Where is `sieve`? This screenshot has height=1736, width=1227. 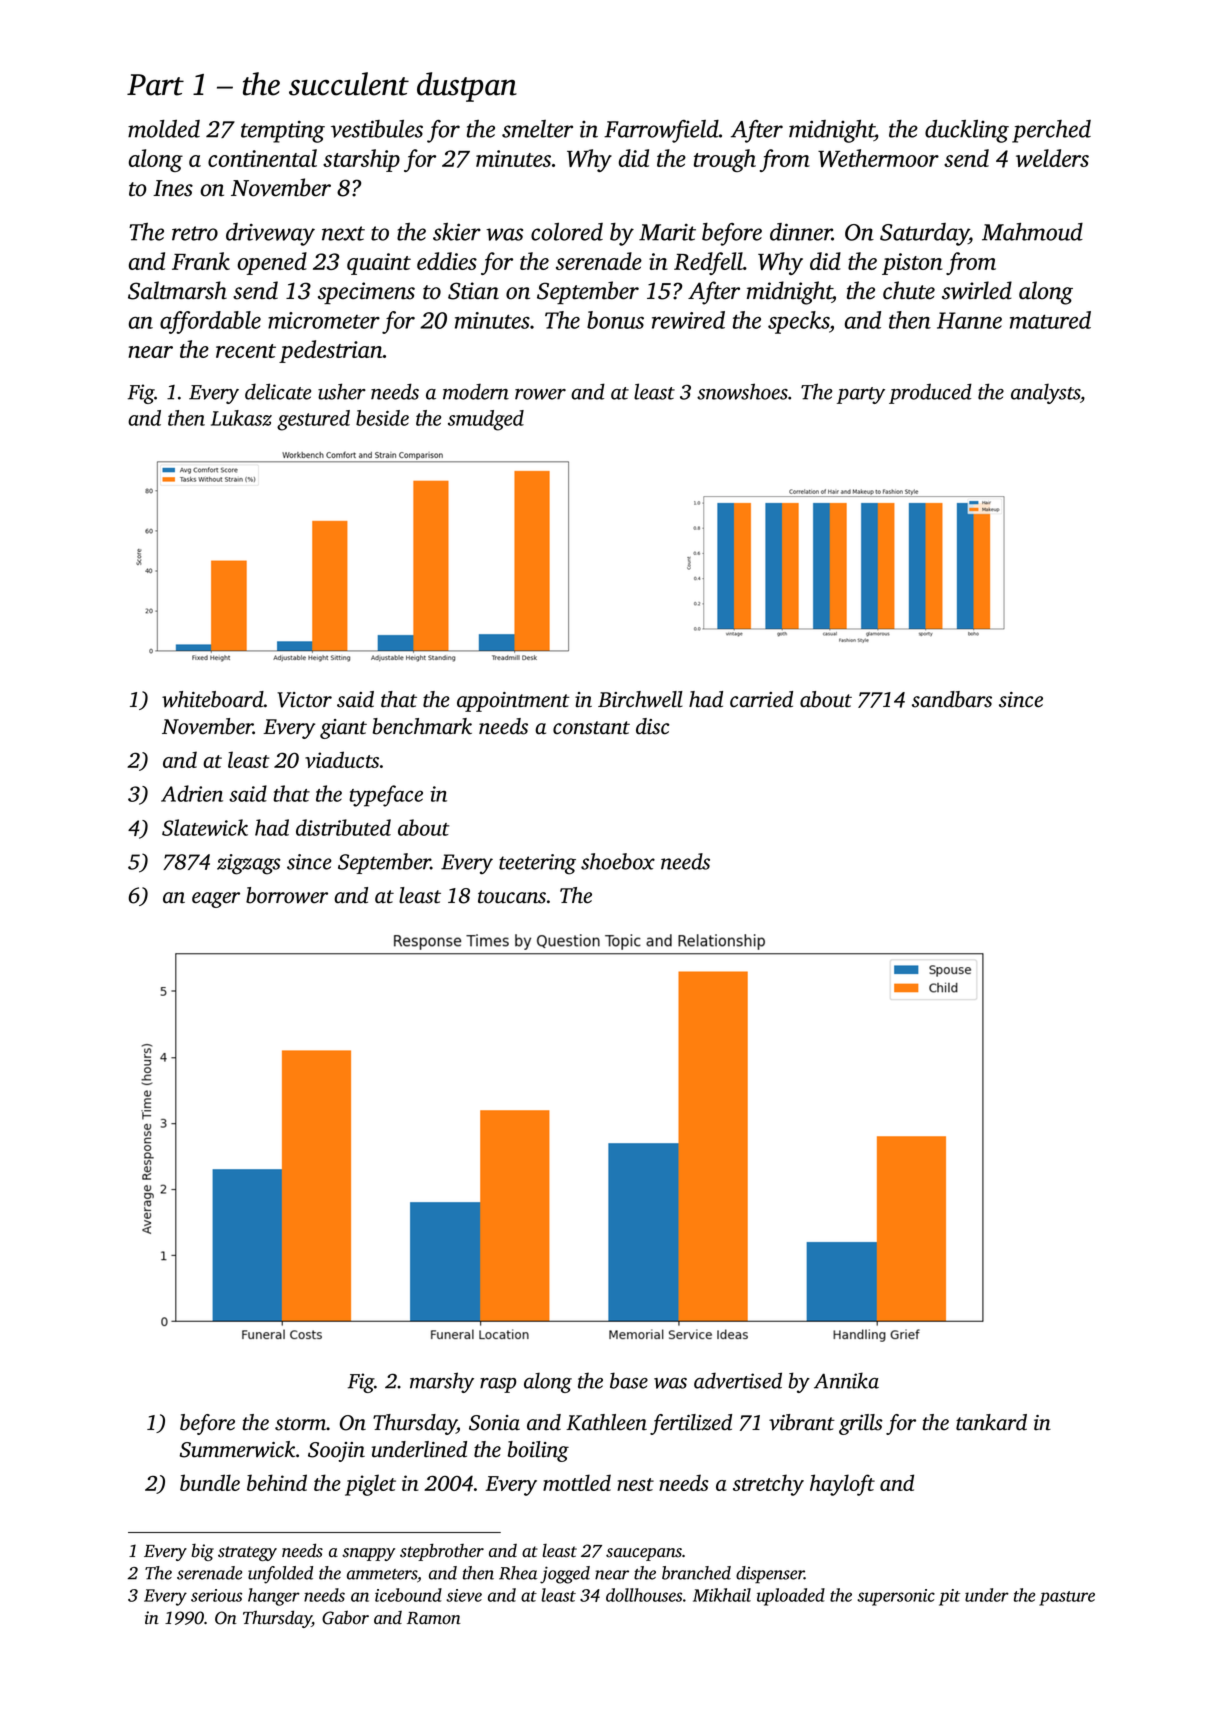
sieve is located at coordinates (464, 1595).
